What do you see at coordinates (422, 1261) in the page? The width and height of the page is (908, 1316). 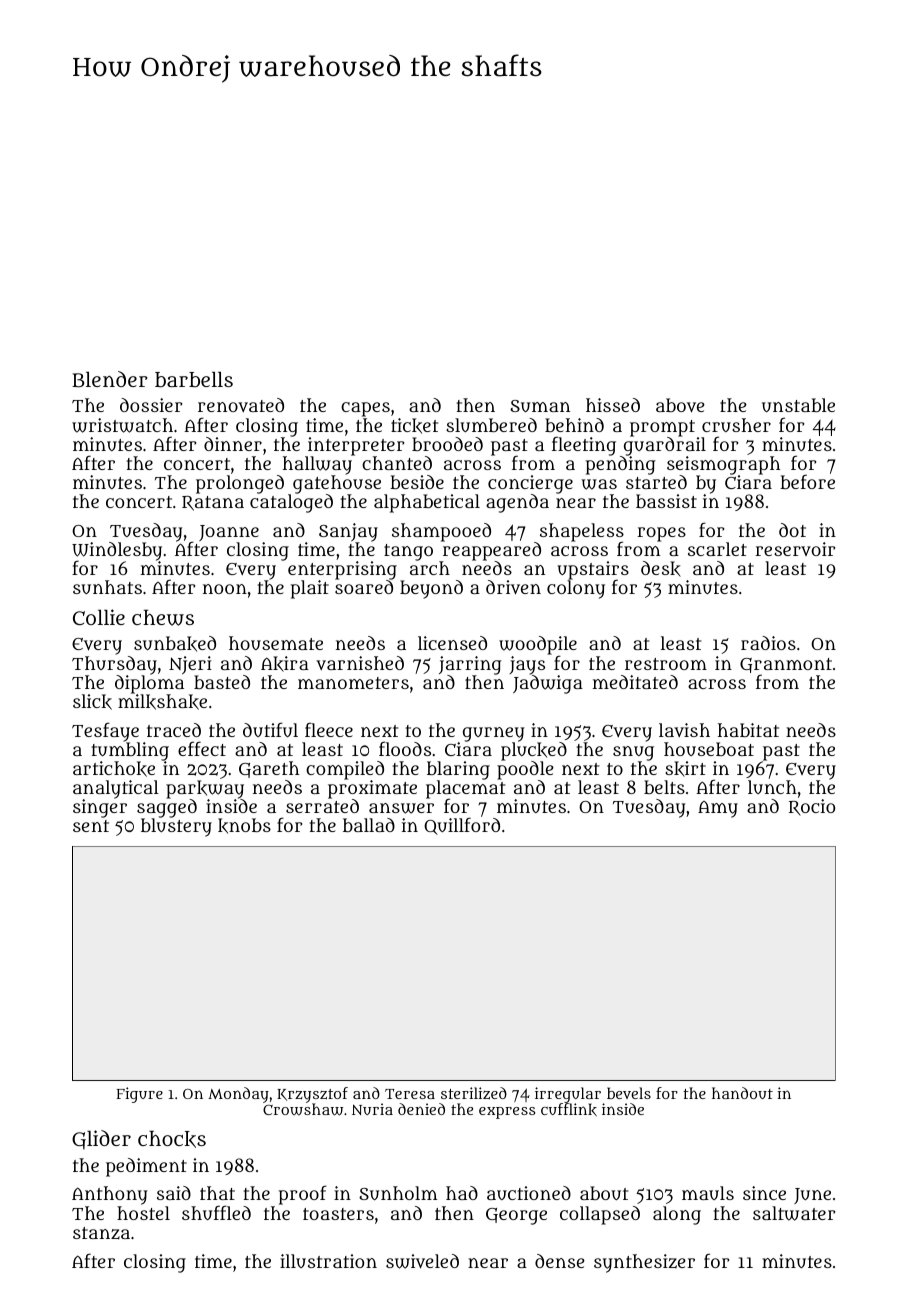 I see `swiveled` at bounding box center [422, 1261].
